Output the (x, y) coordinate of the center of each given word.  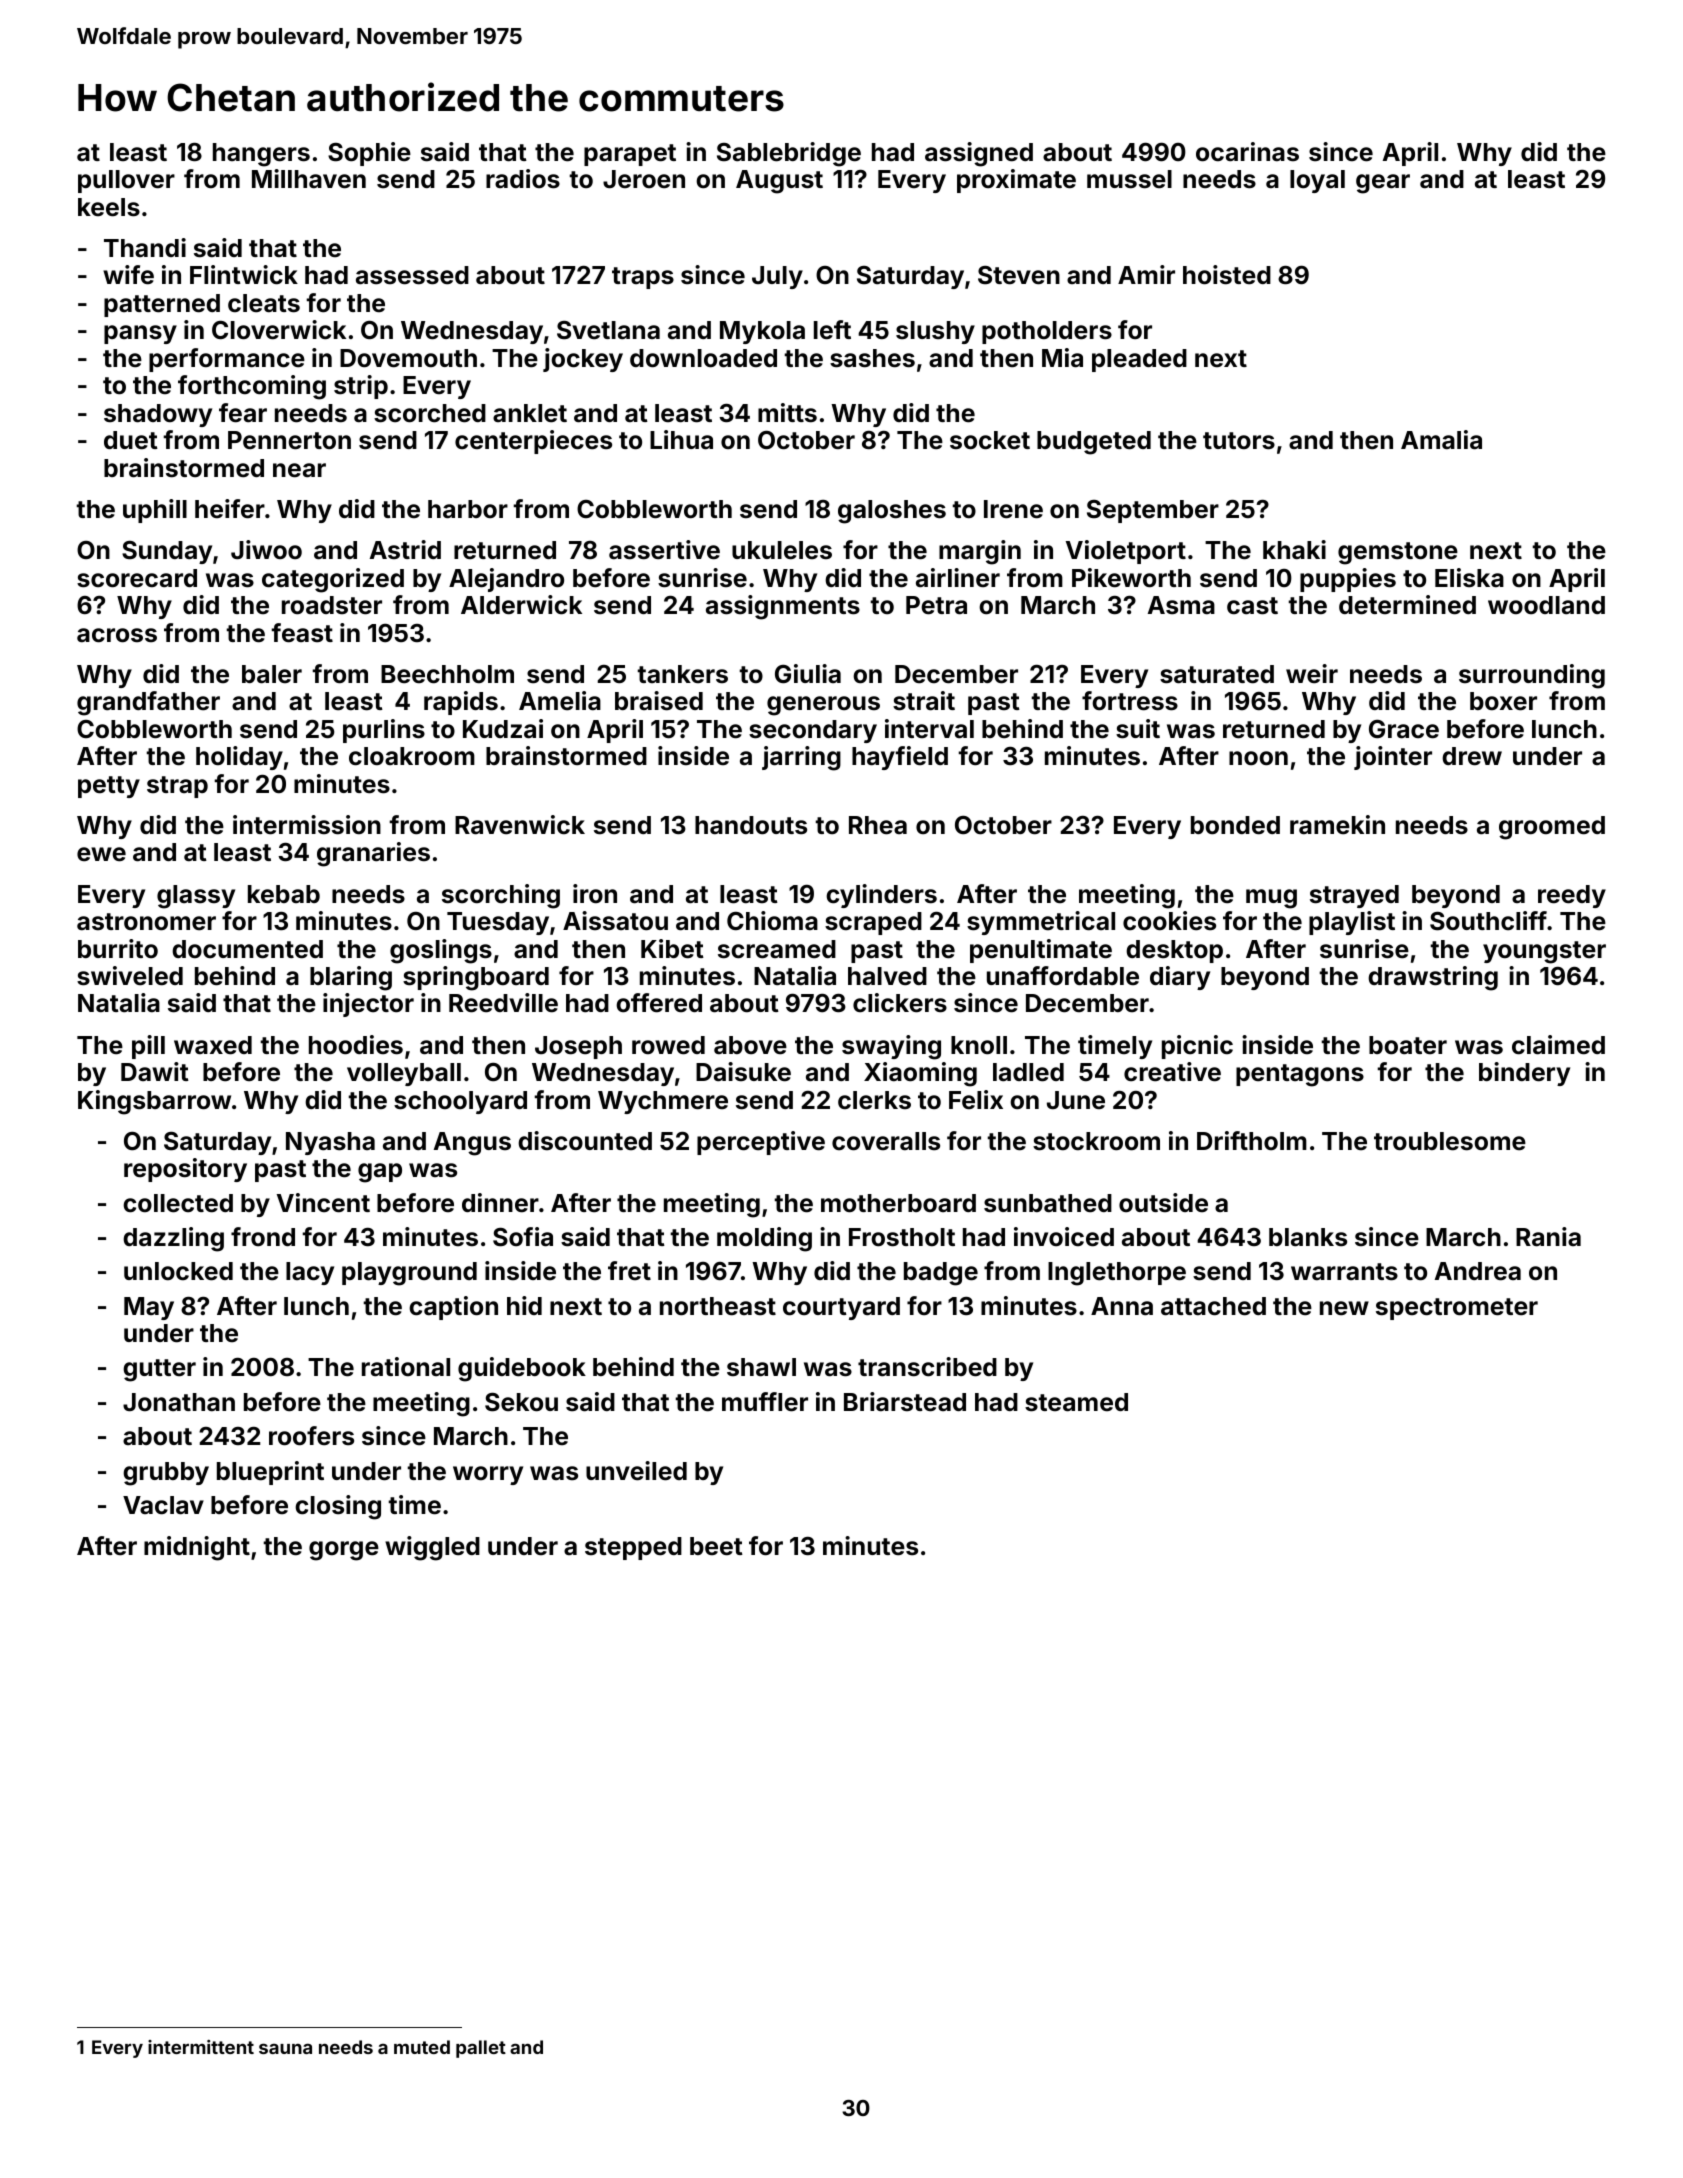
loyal (1317, 181)
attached (1213, 1306)
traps (643, 278)
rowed (668, 1045)
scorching (501, 896)
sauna (285, 2048)
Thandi (145, 247)
